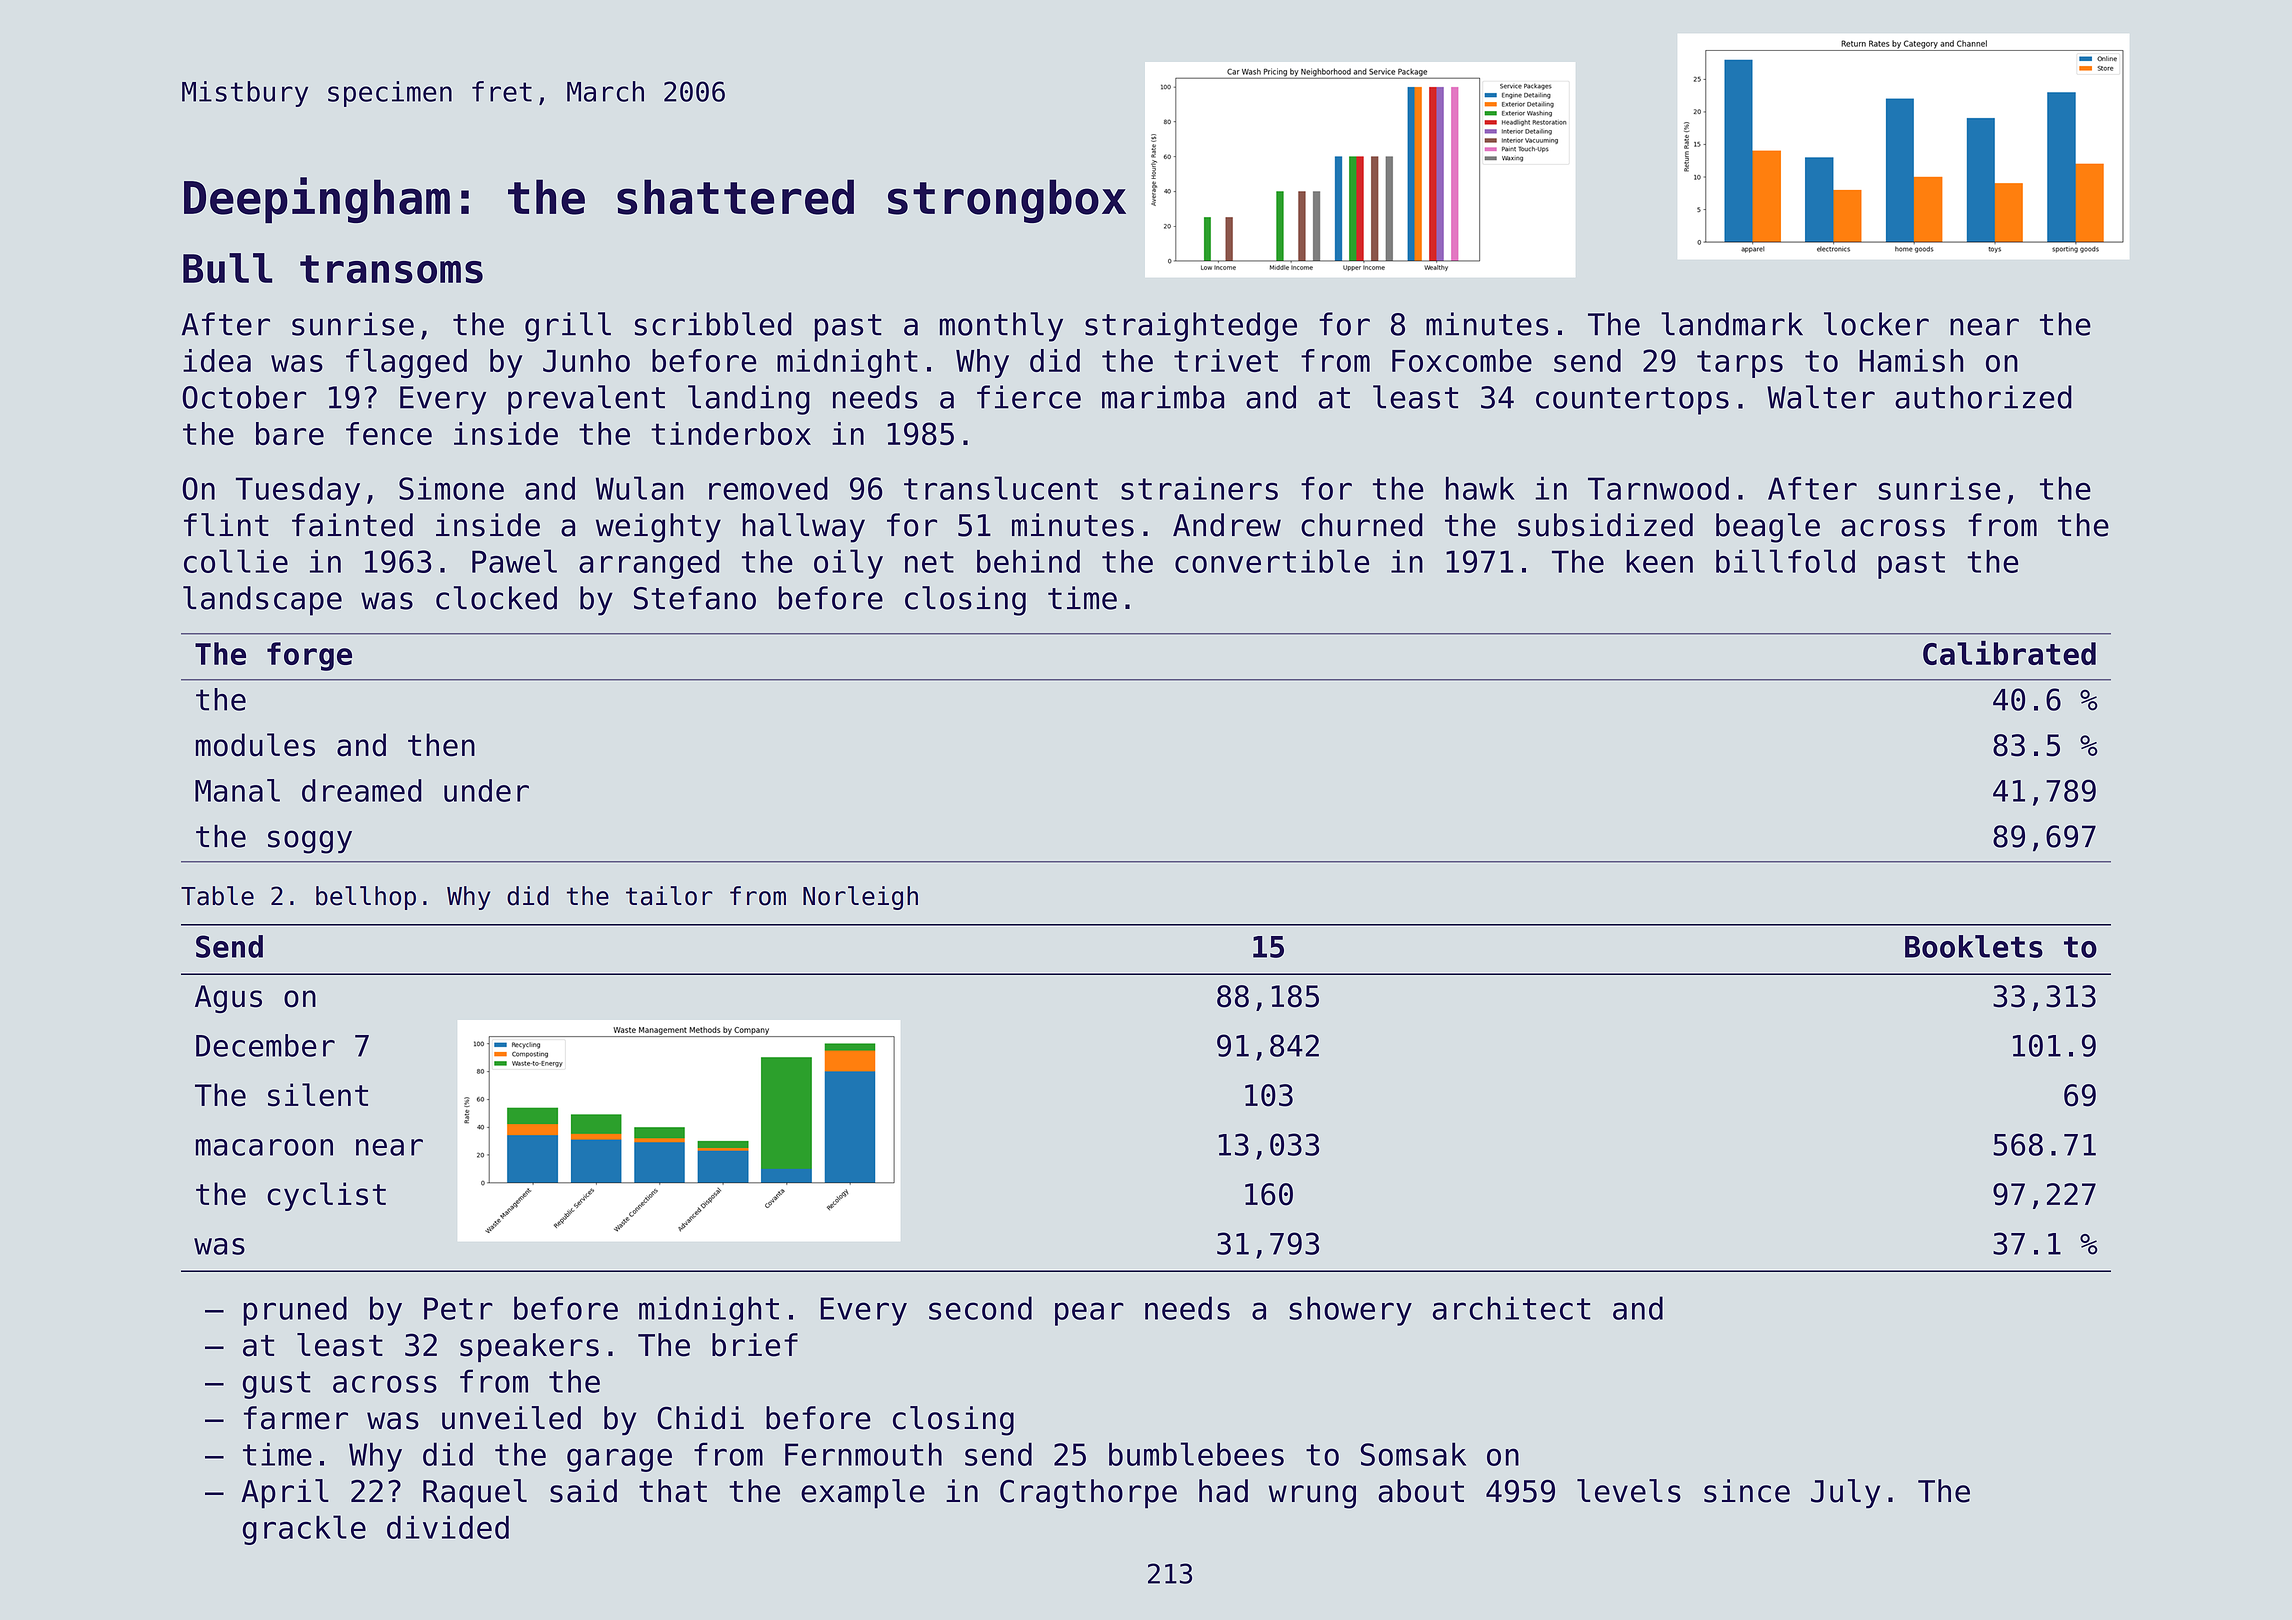  I want to click on strainers, so click(1199, 488).
